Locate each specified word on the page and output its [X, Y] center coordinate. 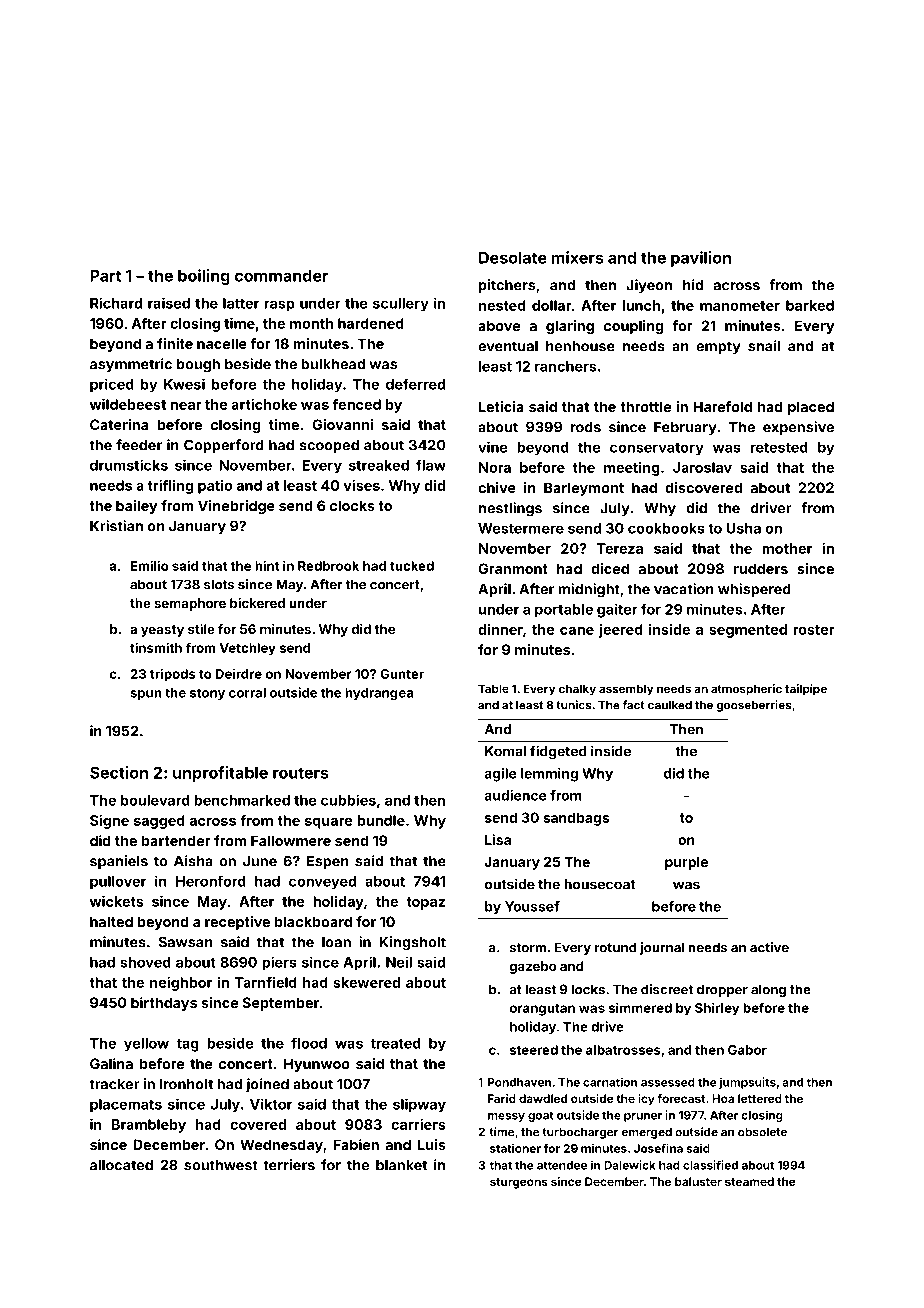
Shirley [717, 1009]
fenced [357, 404]
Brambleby [149, 1126]
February [685, 428]
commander [282, 276]
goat [541, 1117]
